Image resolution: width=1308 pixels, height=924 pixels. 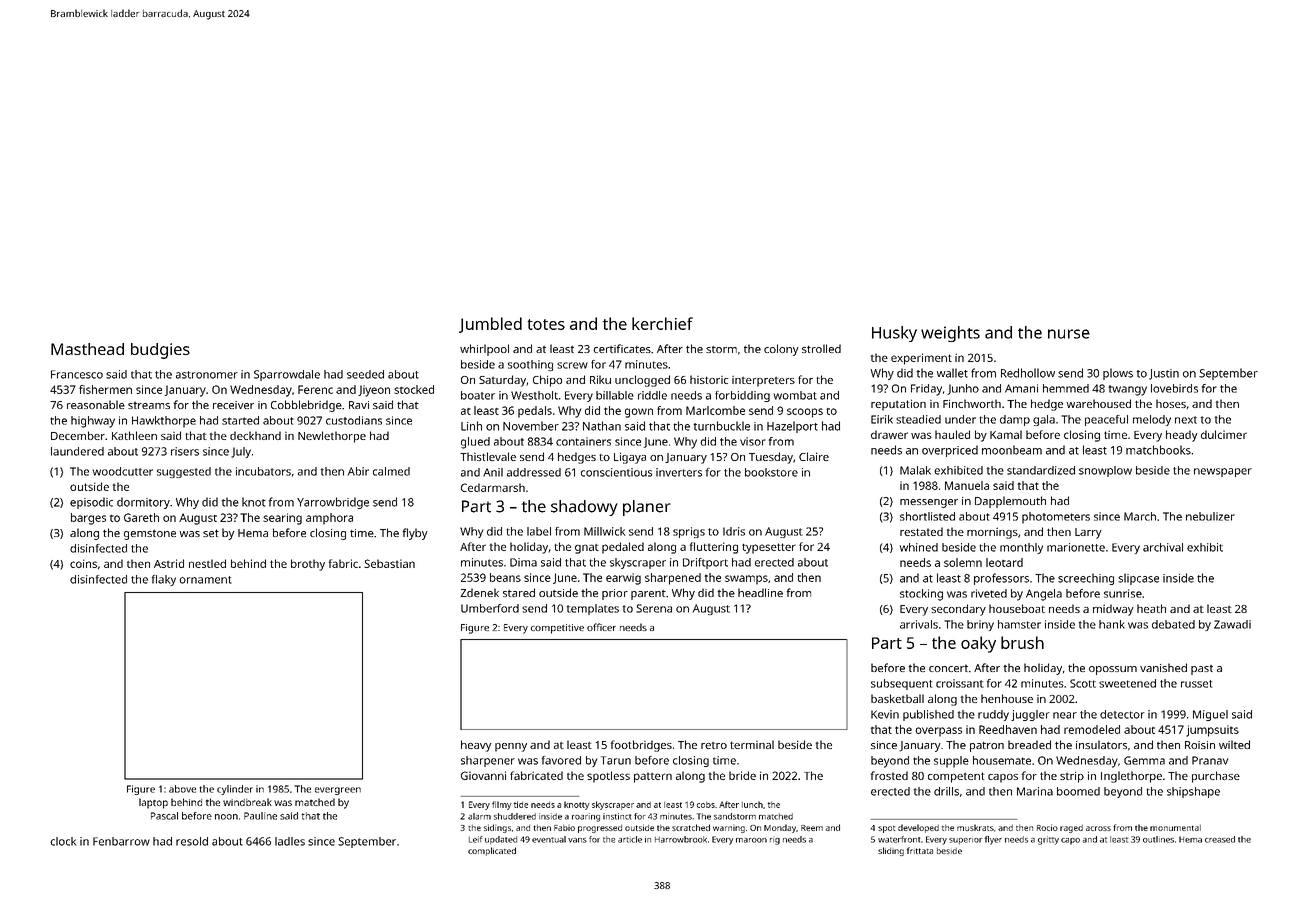 What do you see at coordinates (734, 531) in the screenshot?
I see `Idris` at bounding box center [734, 531].
